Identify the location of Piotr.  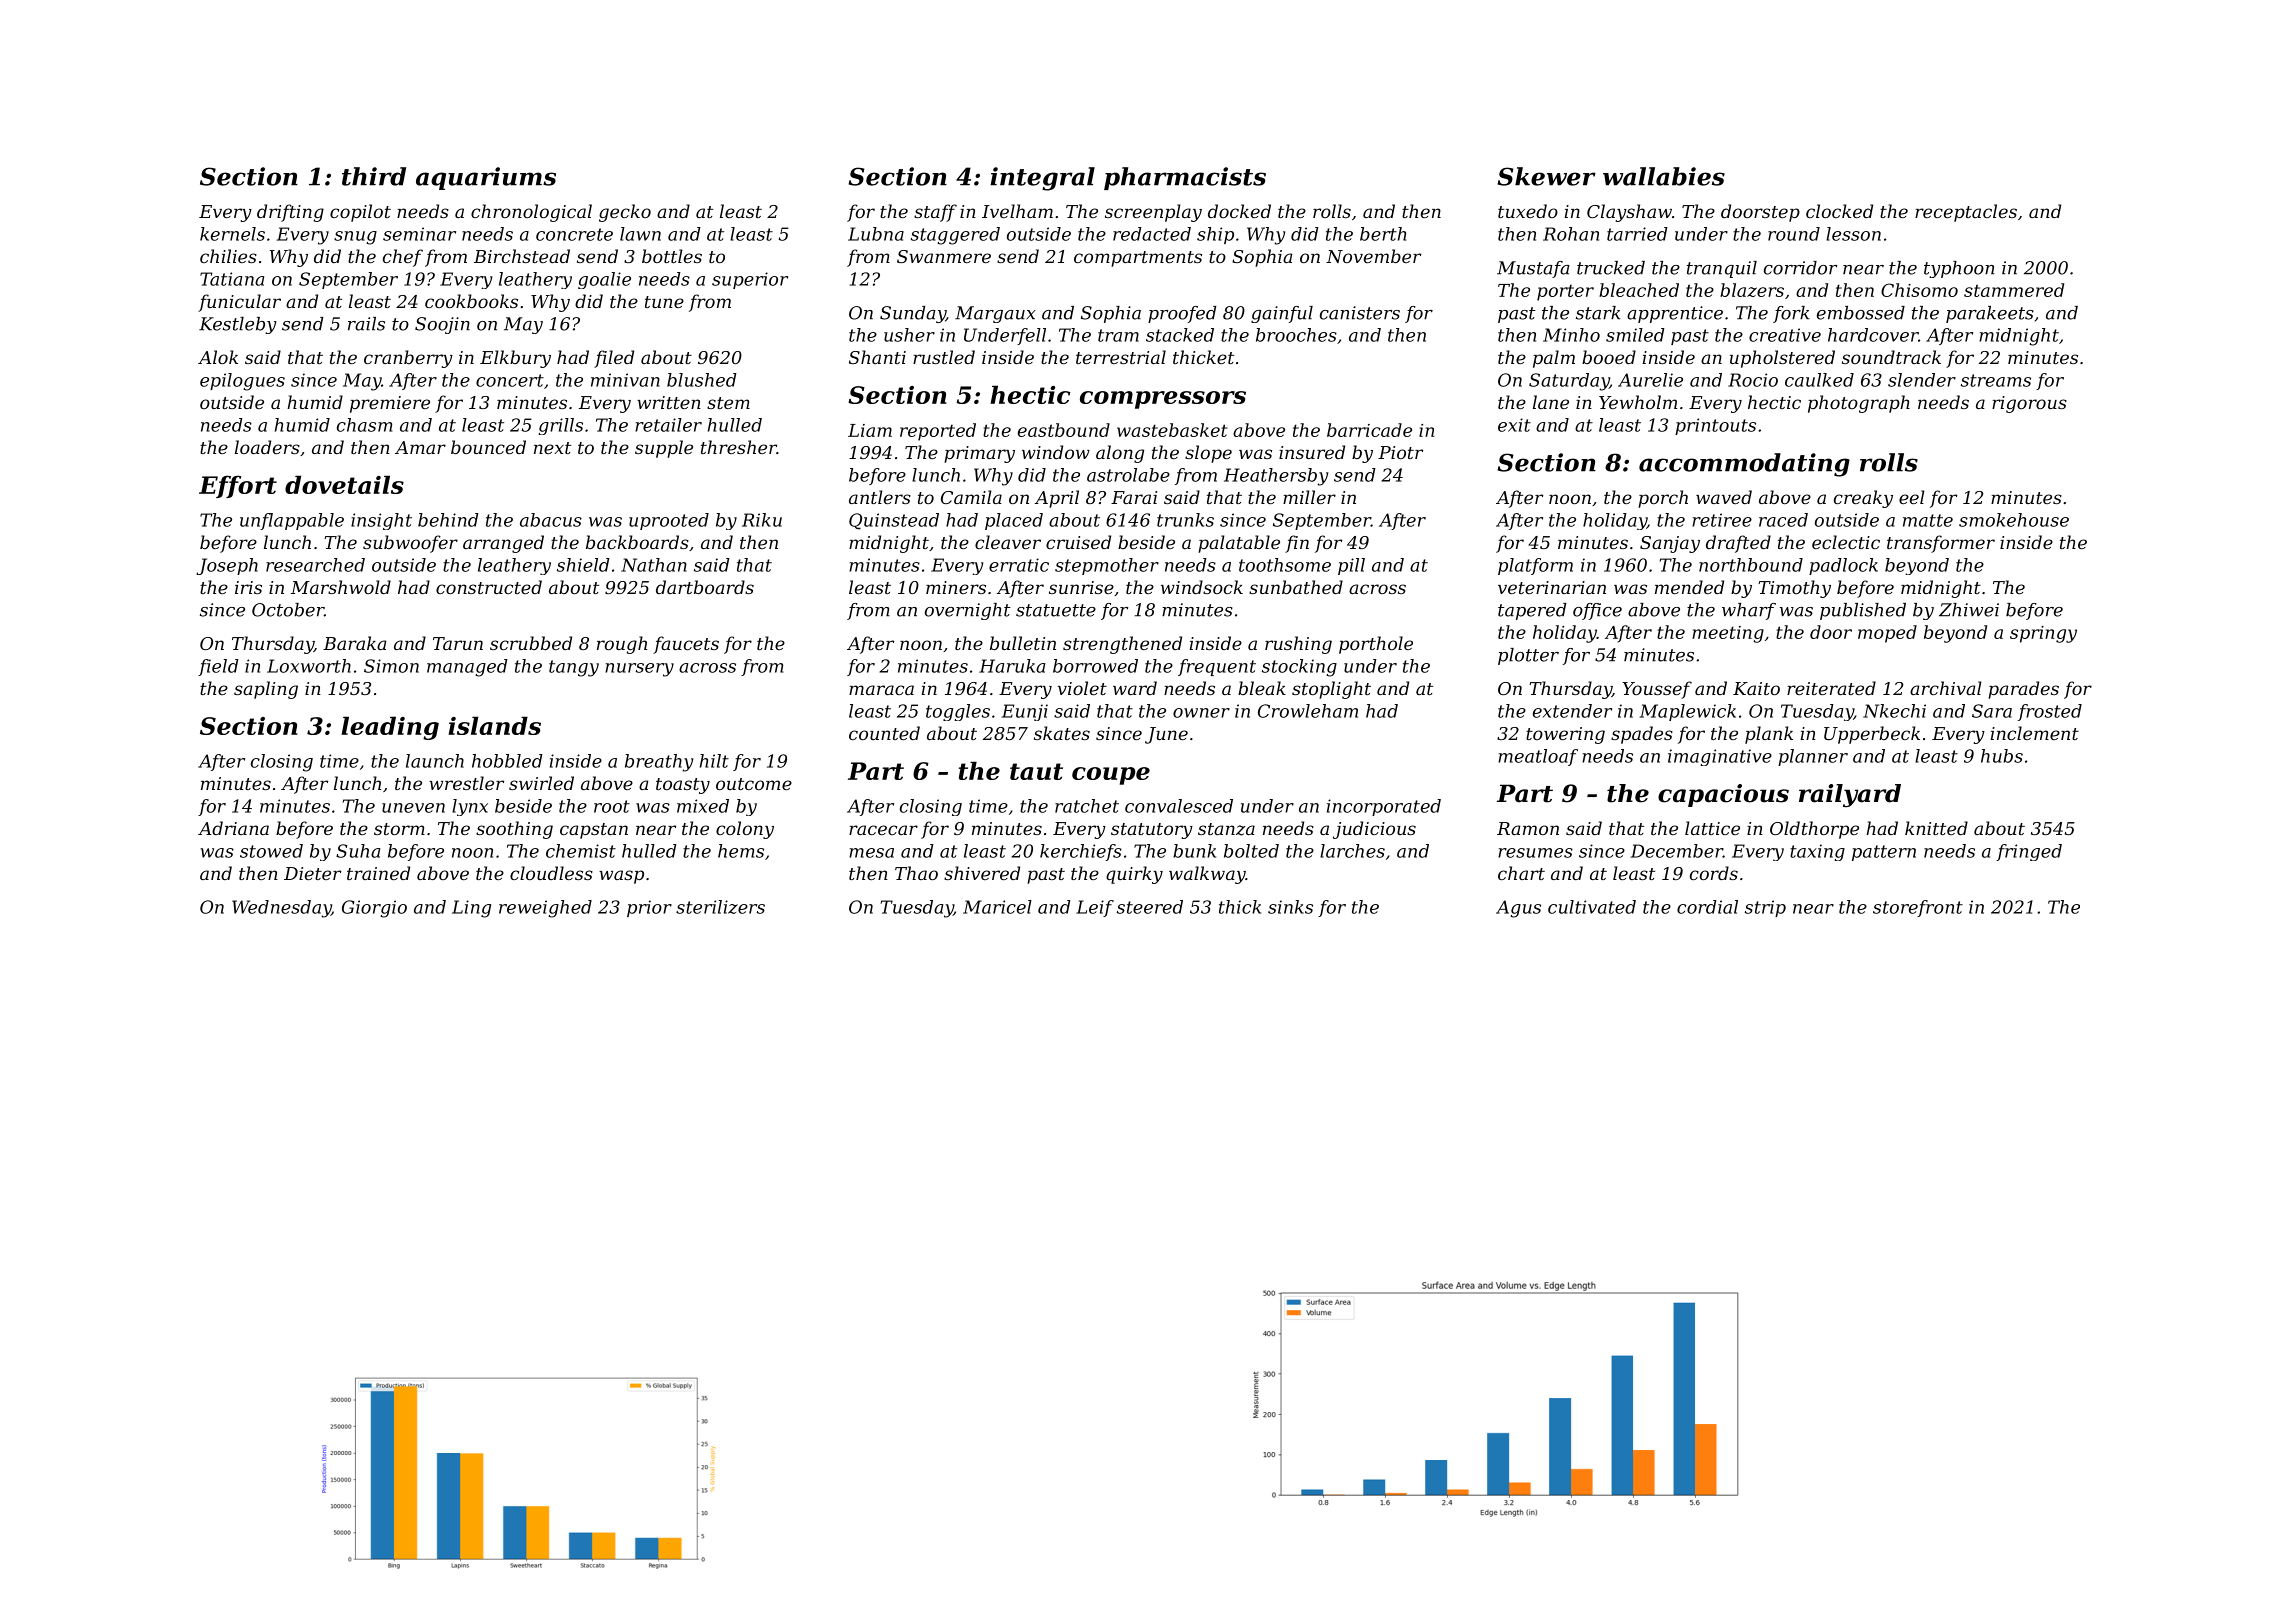
(1400, 452).
